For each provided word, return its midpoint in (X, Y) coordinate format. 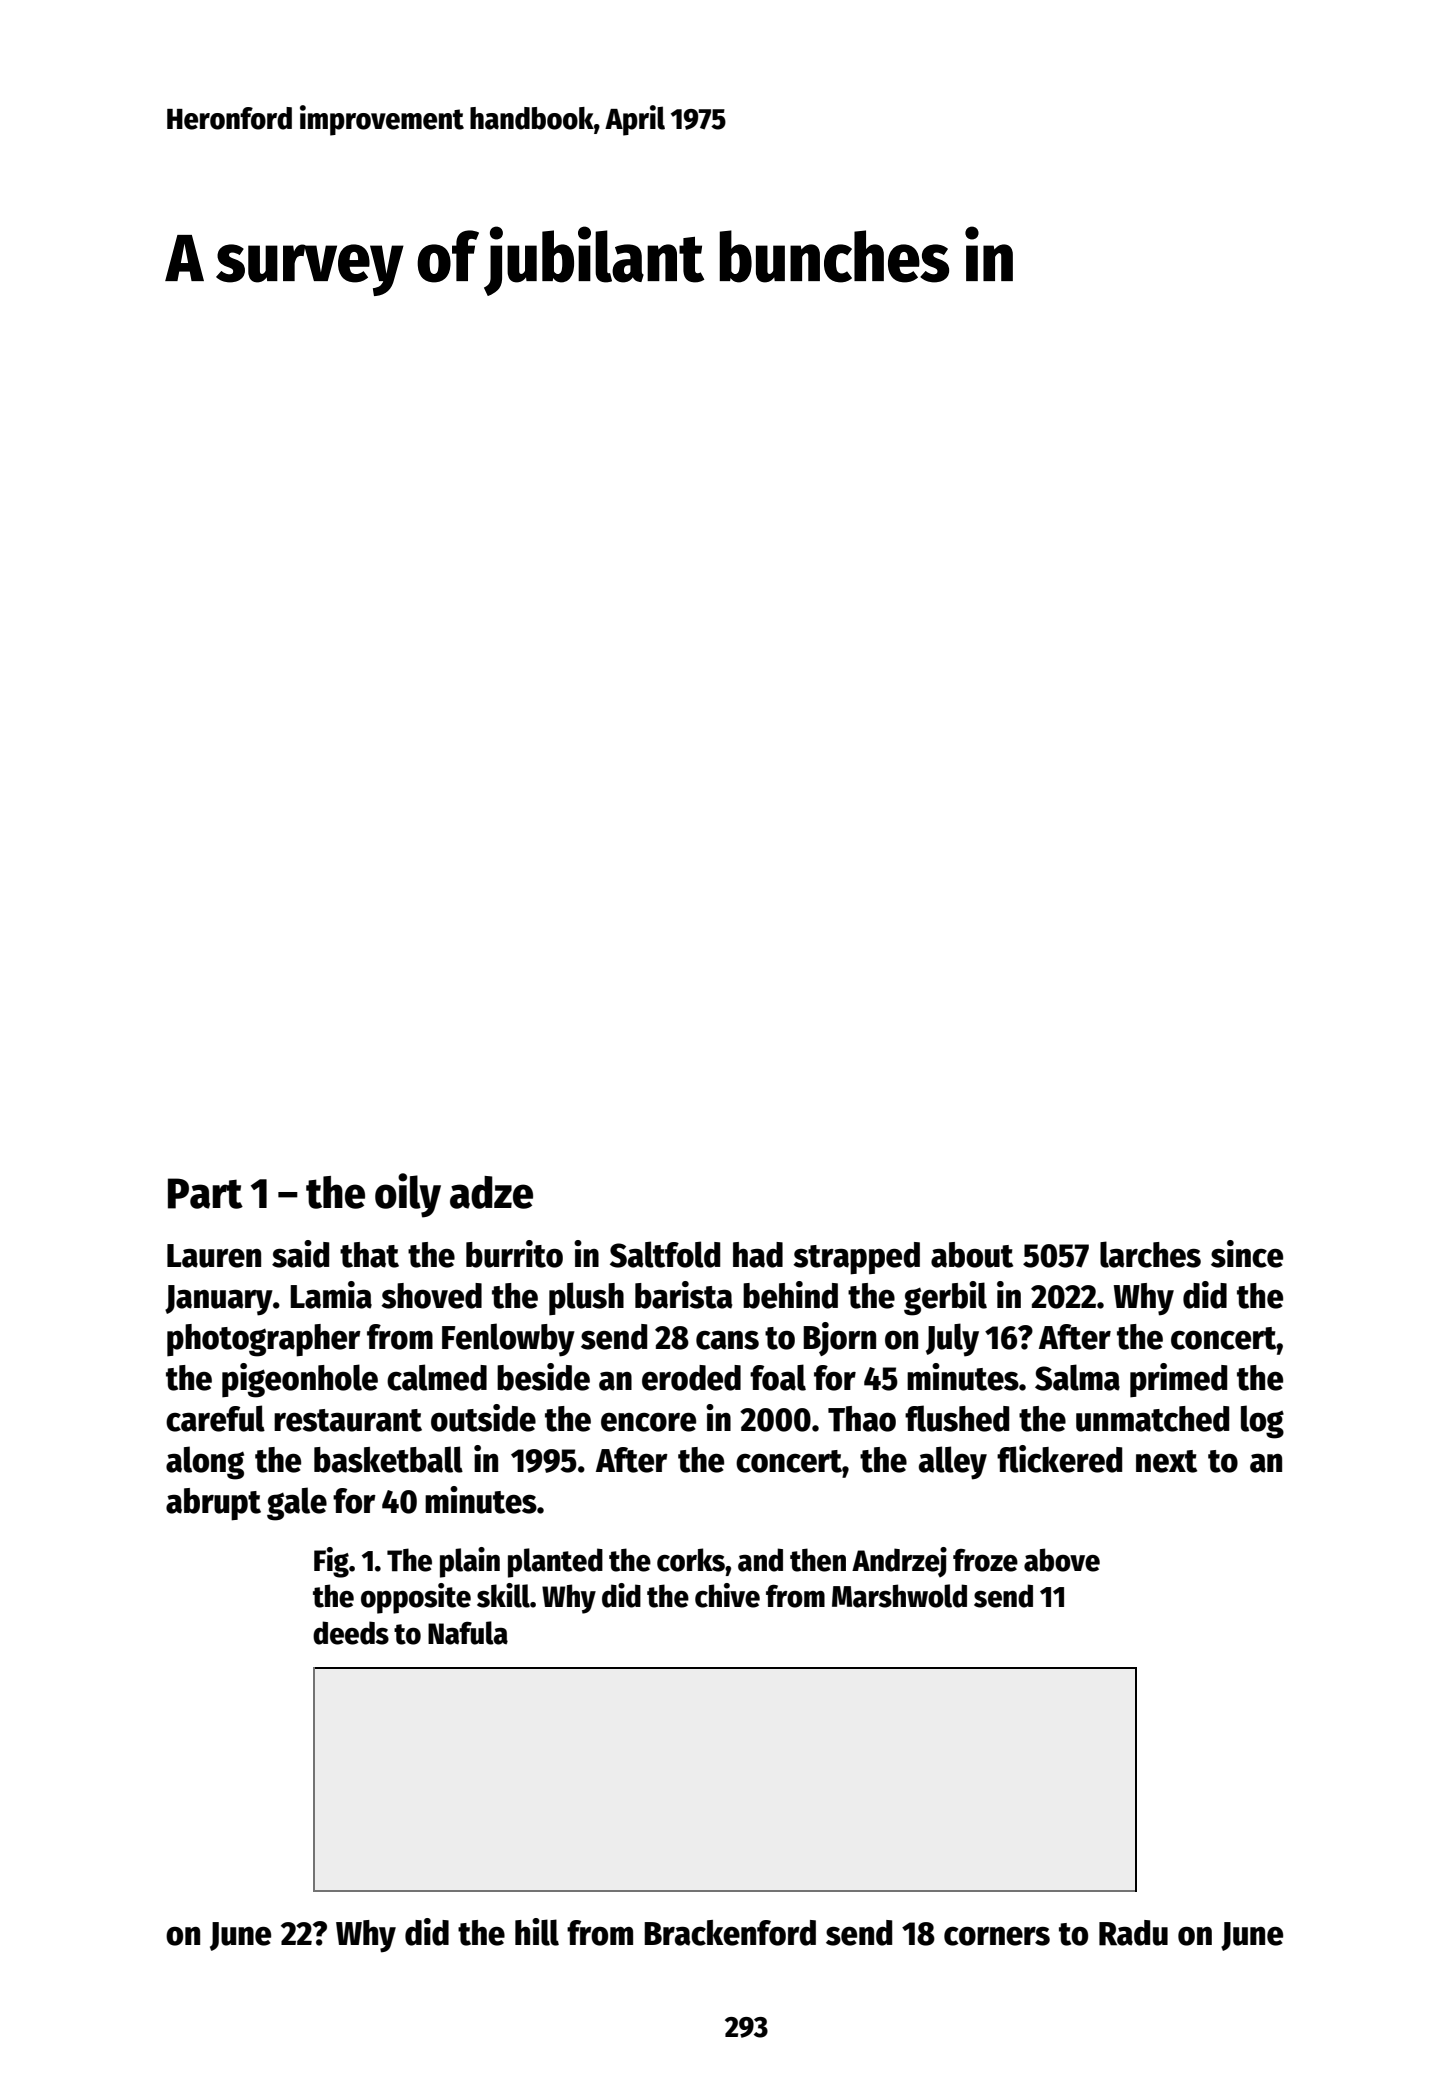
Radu (1133, 1933)
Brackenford (730, 1933)
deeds (351, 1633)
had (758, 1255)
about (972, 1255)
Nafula (468, 1633)
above (1062, 1560)
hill (537, 1932)
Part (205, 1193)
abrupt (213, 1504)
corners (997, 1936)
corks (691, 1560)
